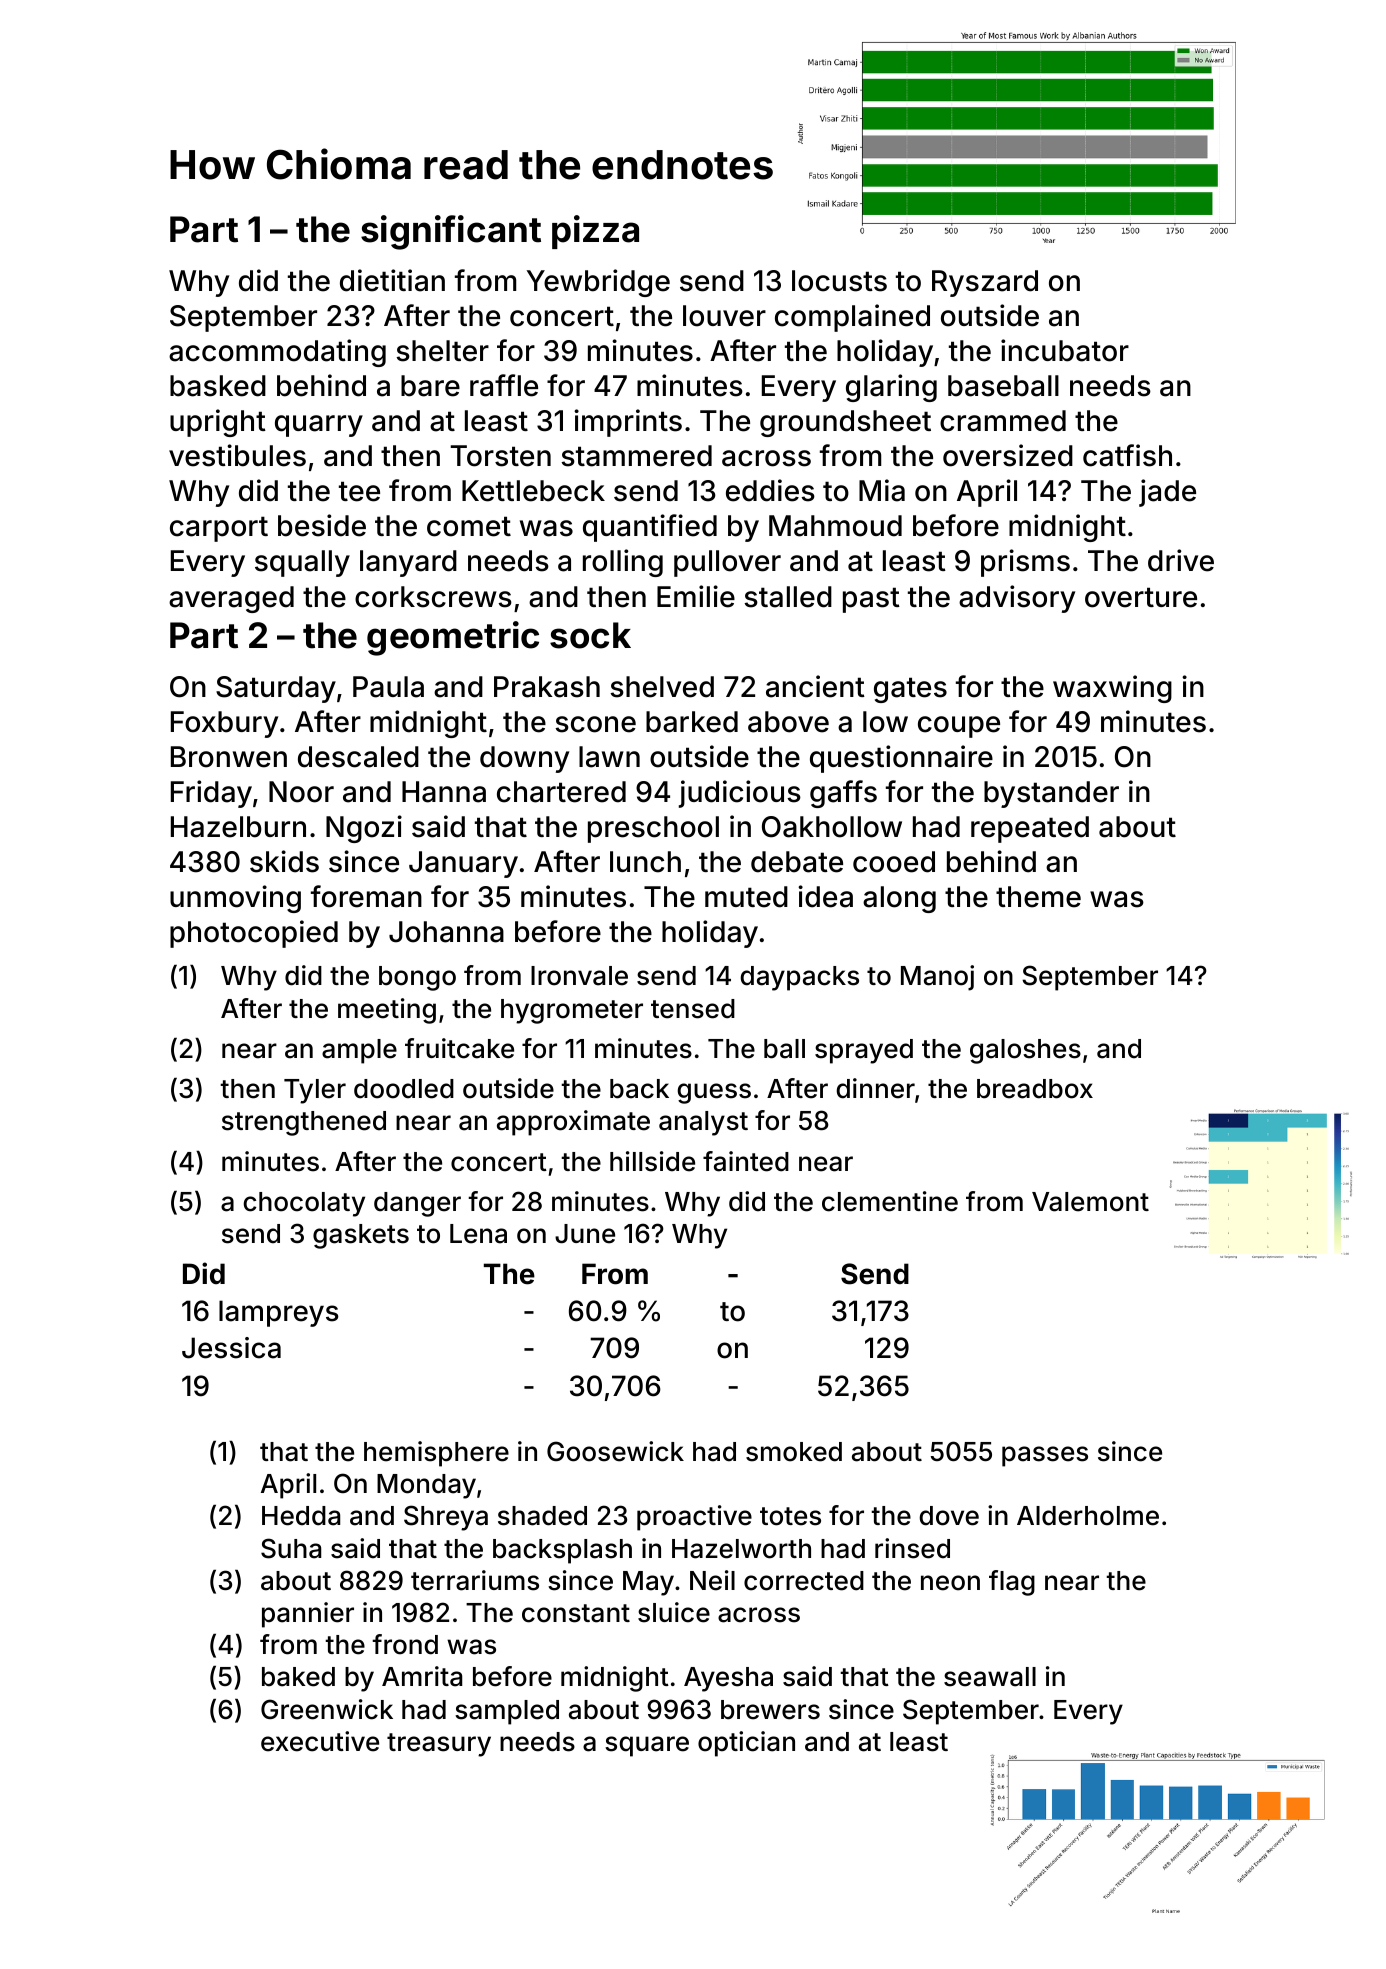  What do you see at coordinates (304, 1204) in the page?
I see `chocolaty` at bounding box center [304, 1204].
